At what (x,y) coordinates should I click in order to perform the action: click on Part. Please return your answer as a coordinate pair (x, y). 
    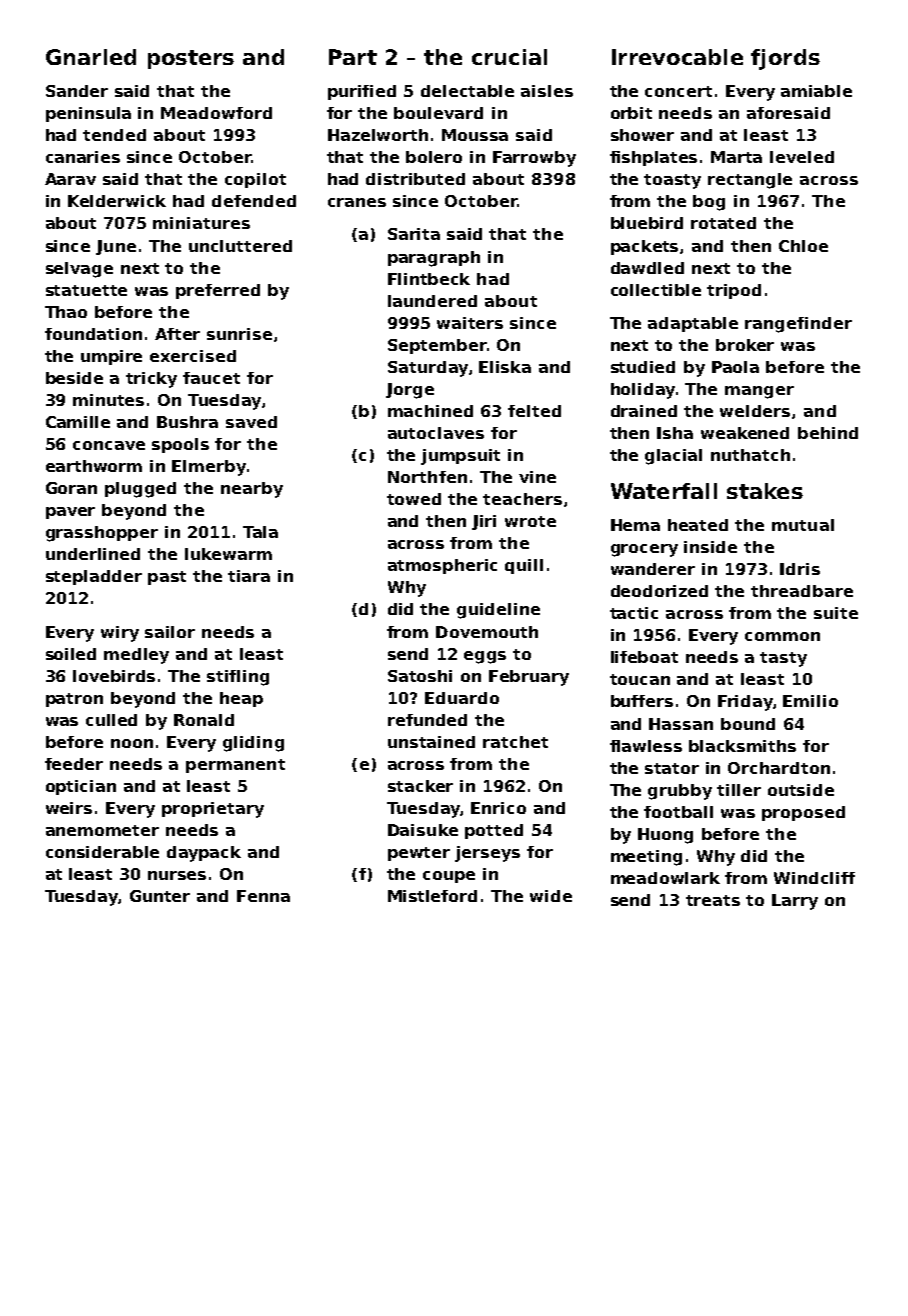
    Looking at the image, I should click on (353, 57).
